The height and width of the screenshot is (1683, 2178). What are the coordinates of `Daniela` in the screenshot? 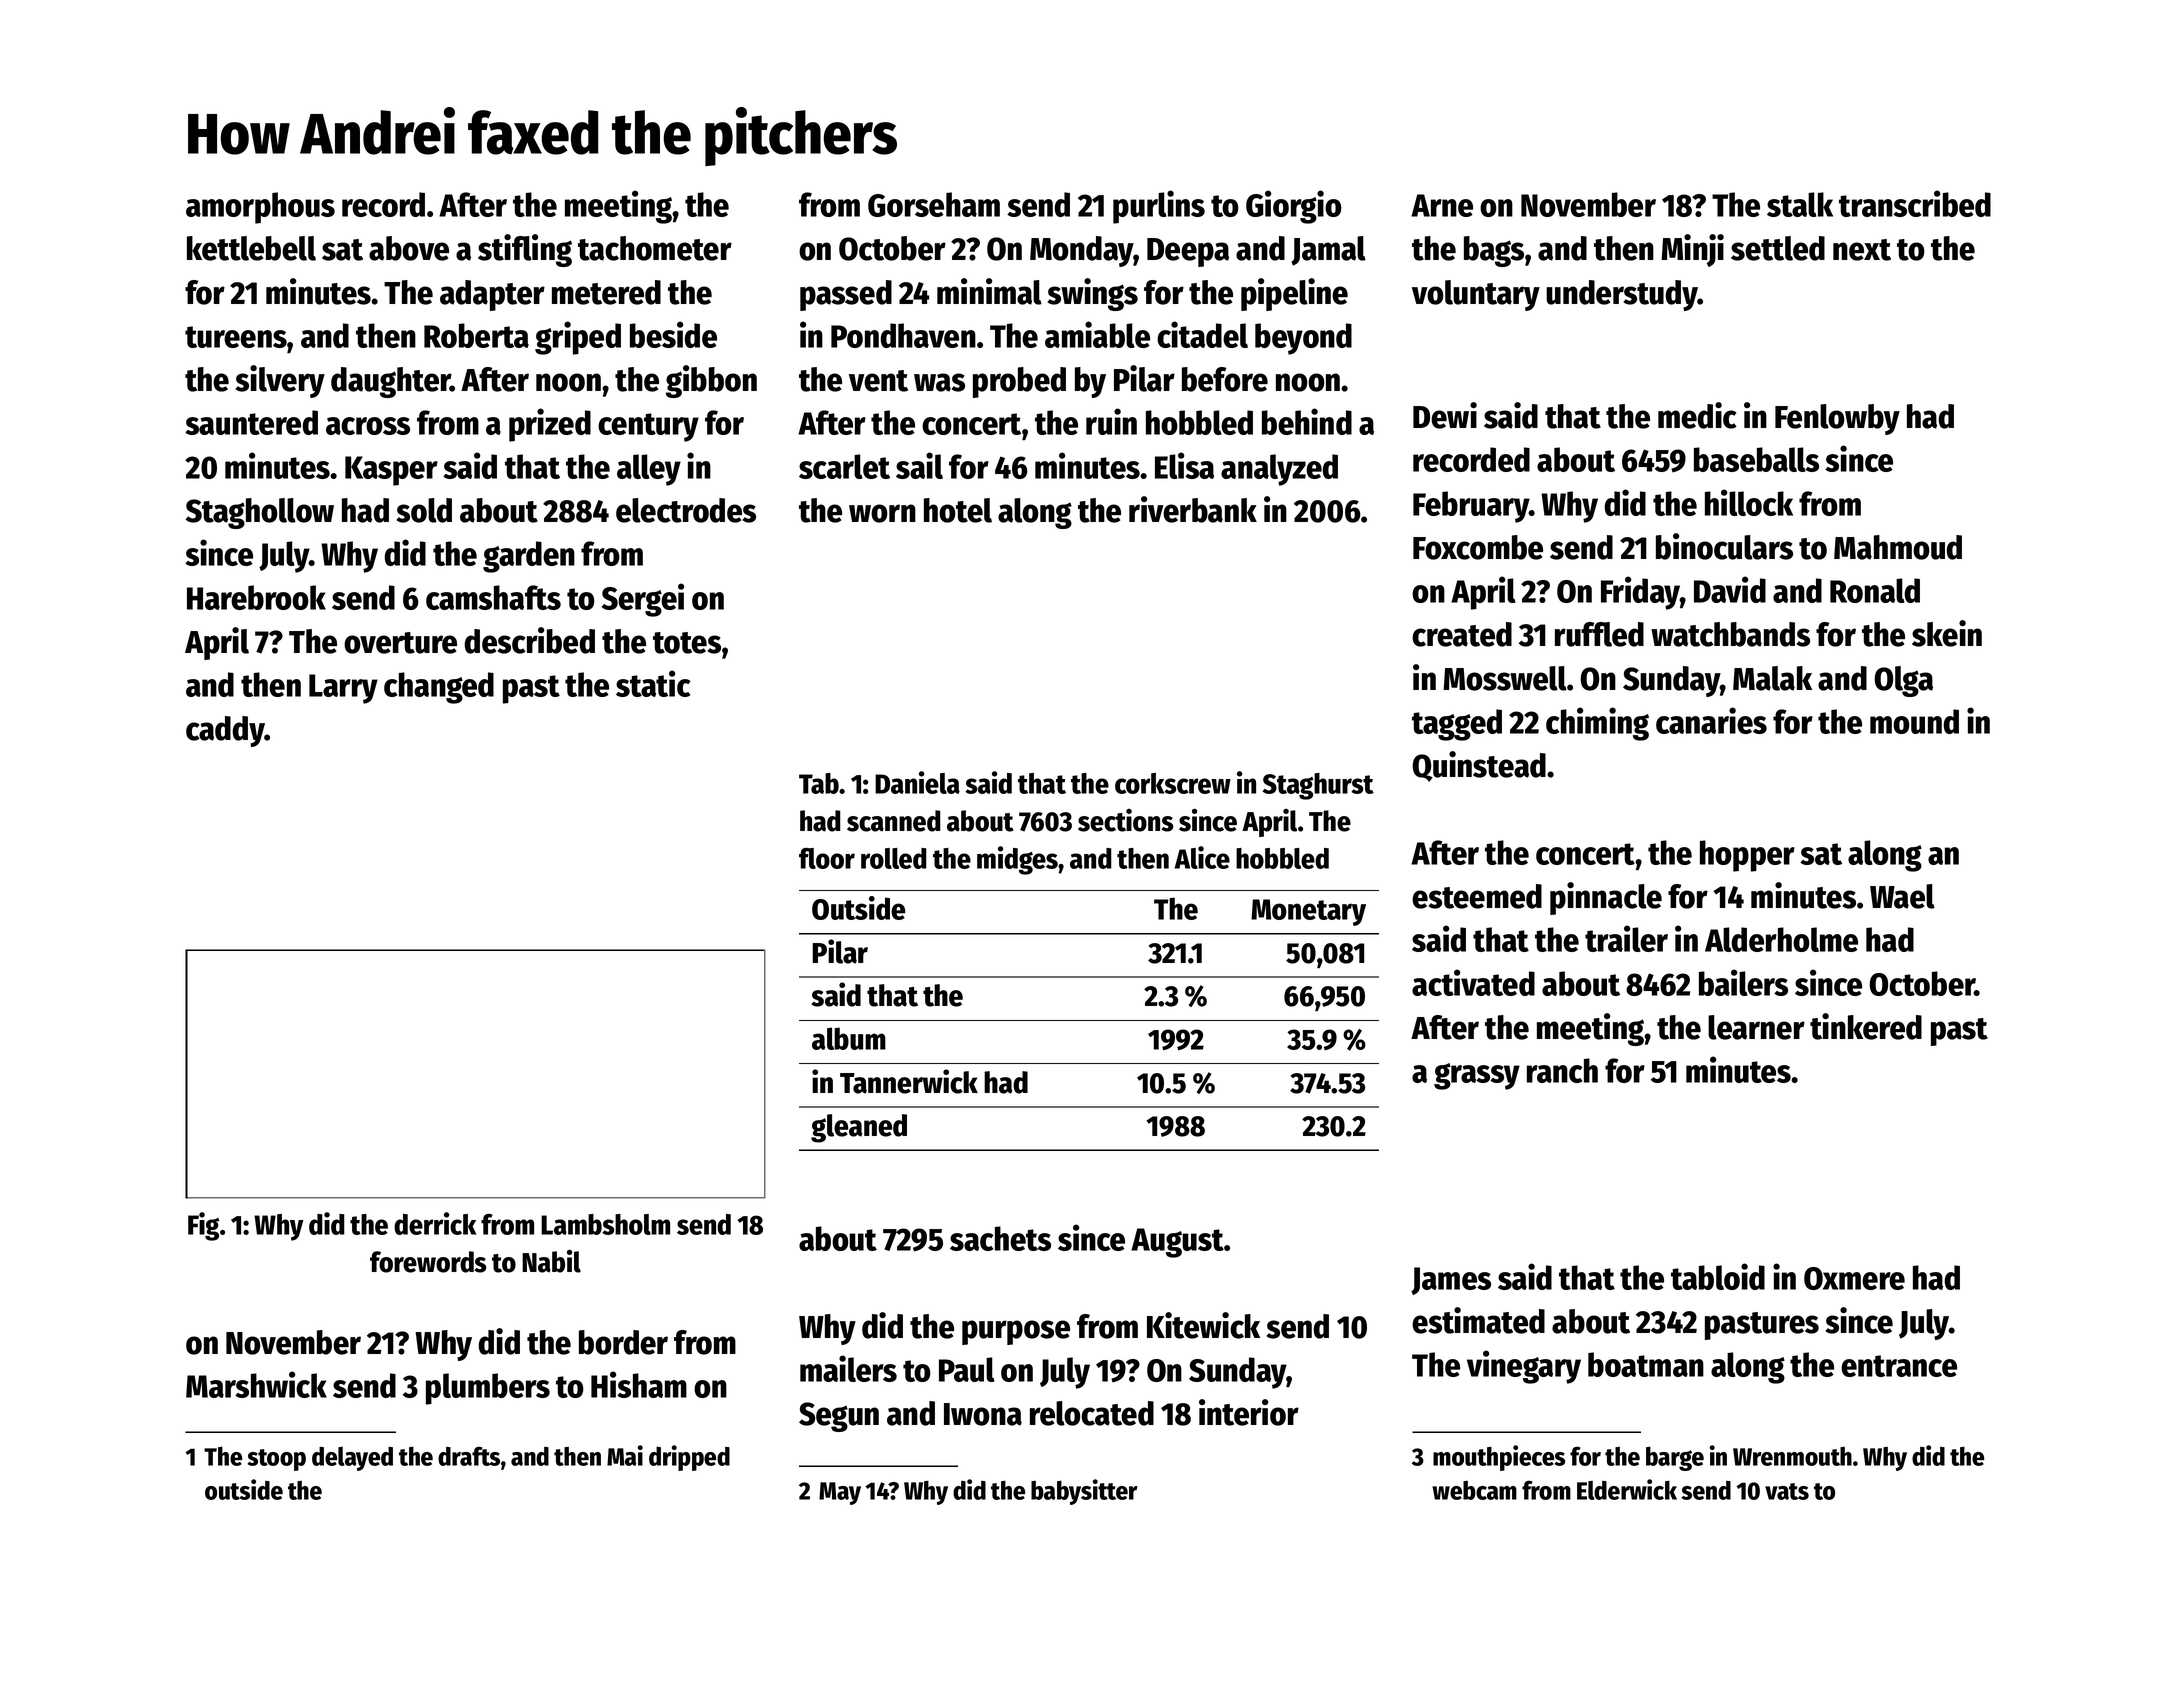 It's located at (917, 782).
